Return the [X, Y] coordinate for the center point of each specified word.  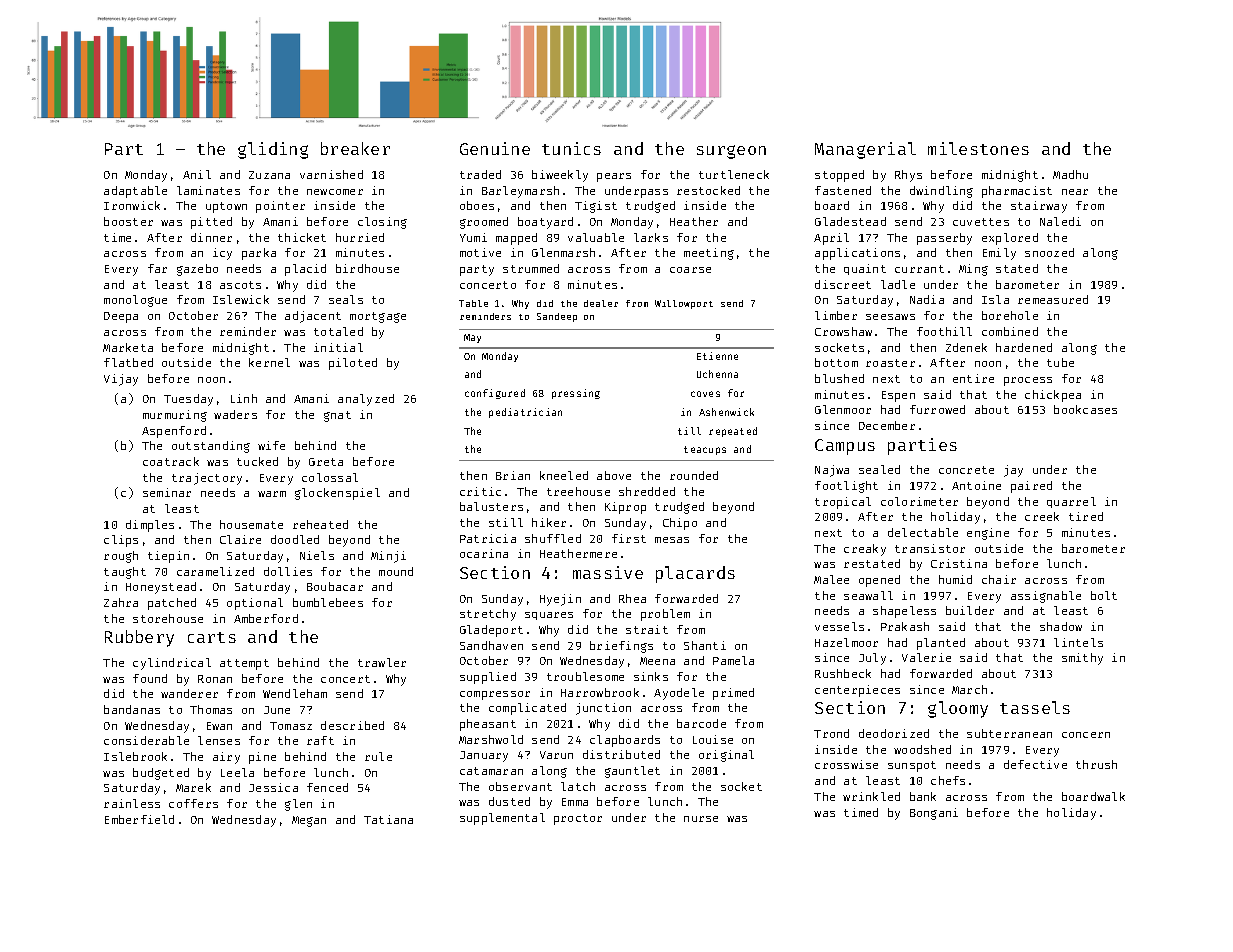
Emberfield [139, 819]
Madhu [1070, 174]
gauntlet [632, 772]
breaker [355, 148]
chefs [948, 780]
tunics [571, 148]
